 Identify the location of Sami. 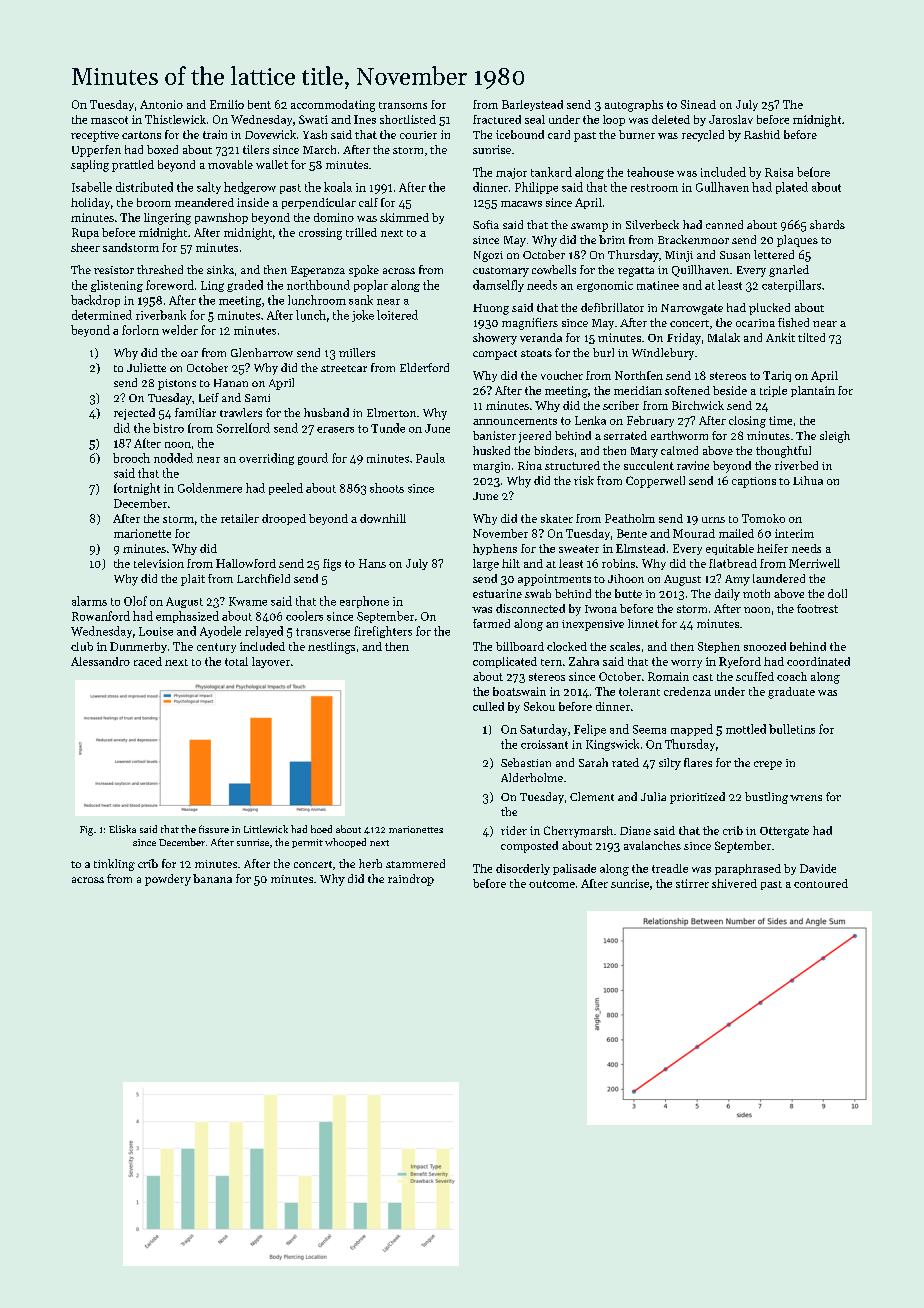
(257, 398).
